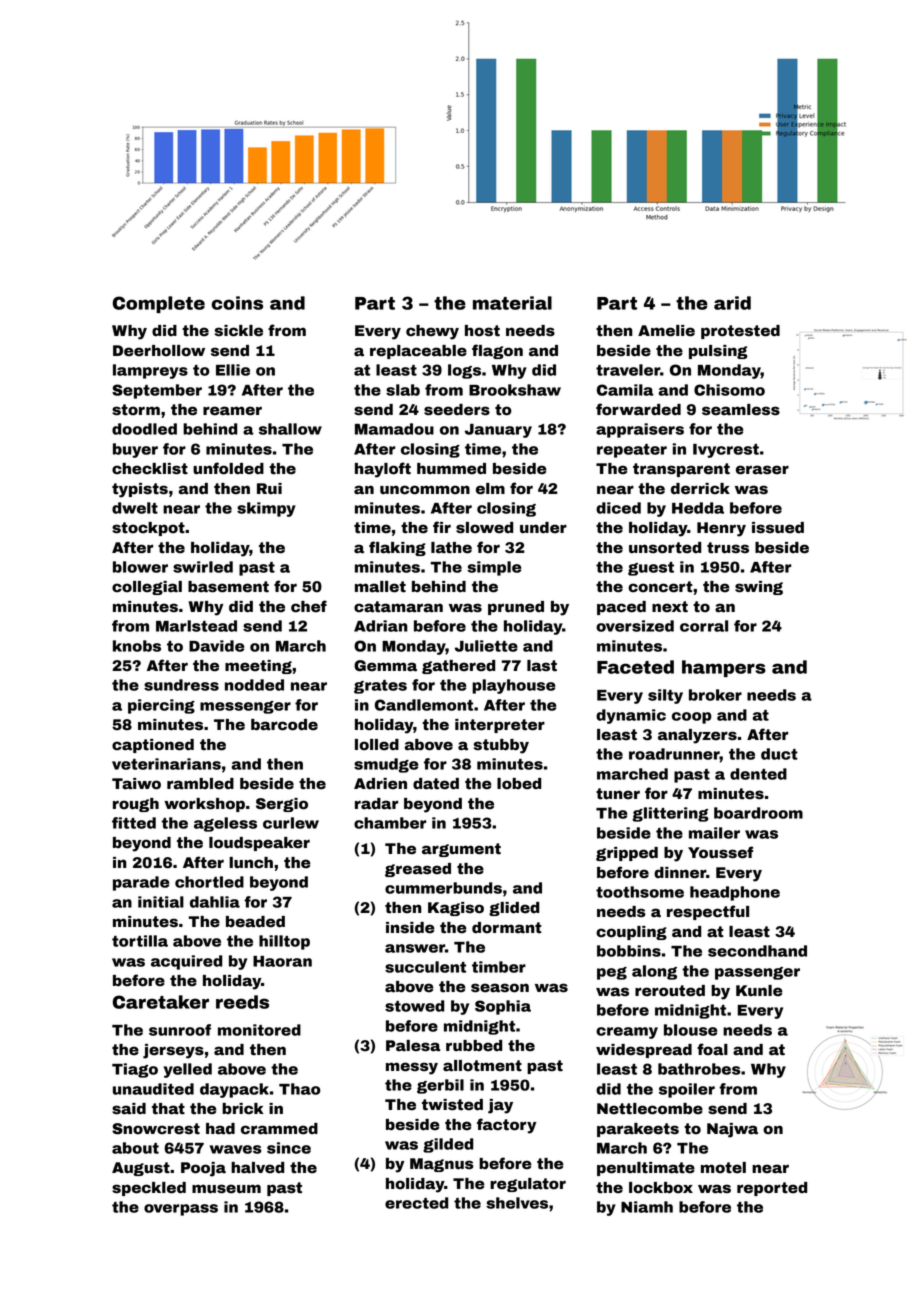  Describe the element at coordinates (482, 331) in the image. I see `host` at that location.
